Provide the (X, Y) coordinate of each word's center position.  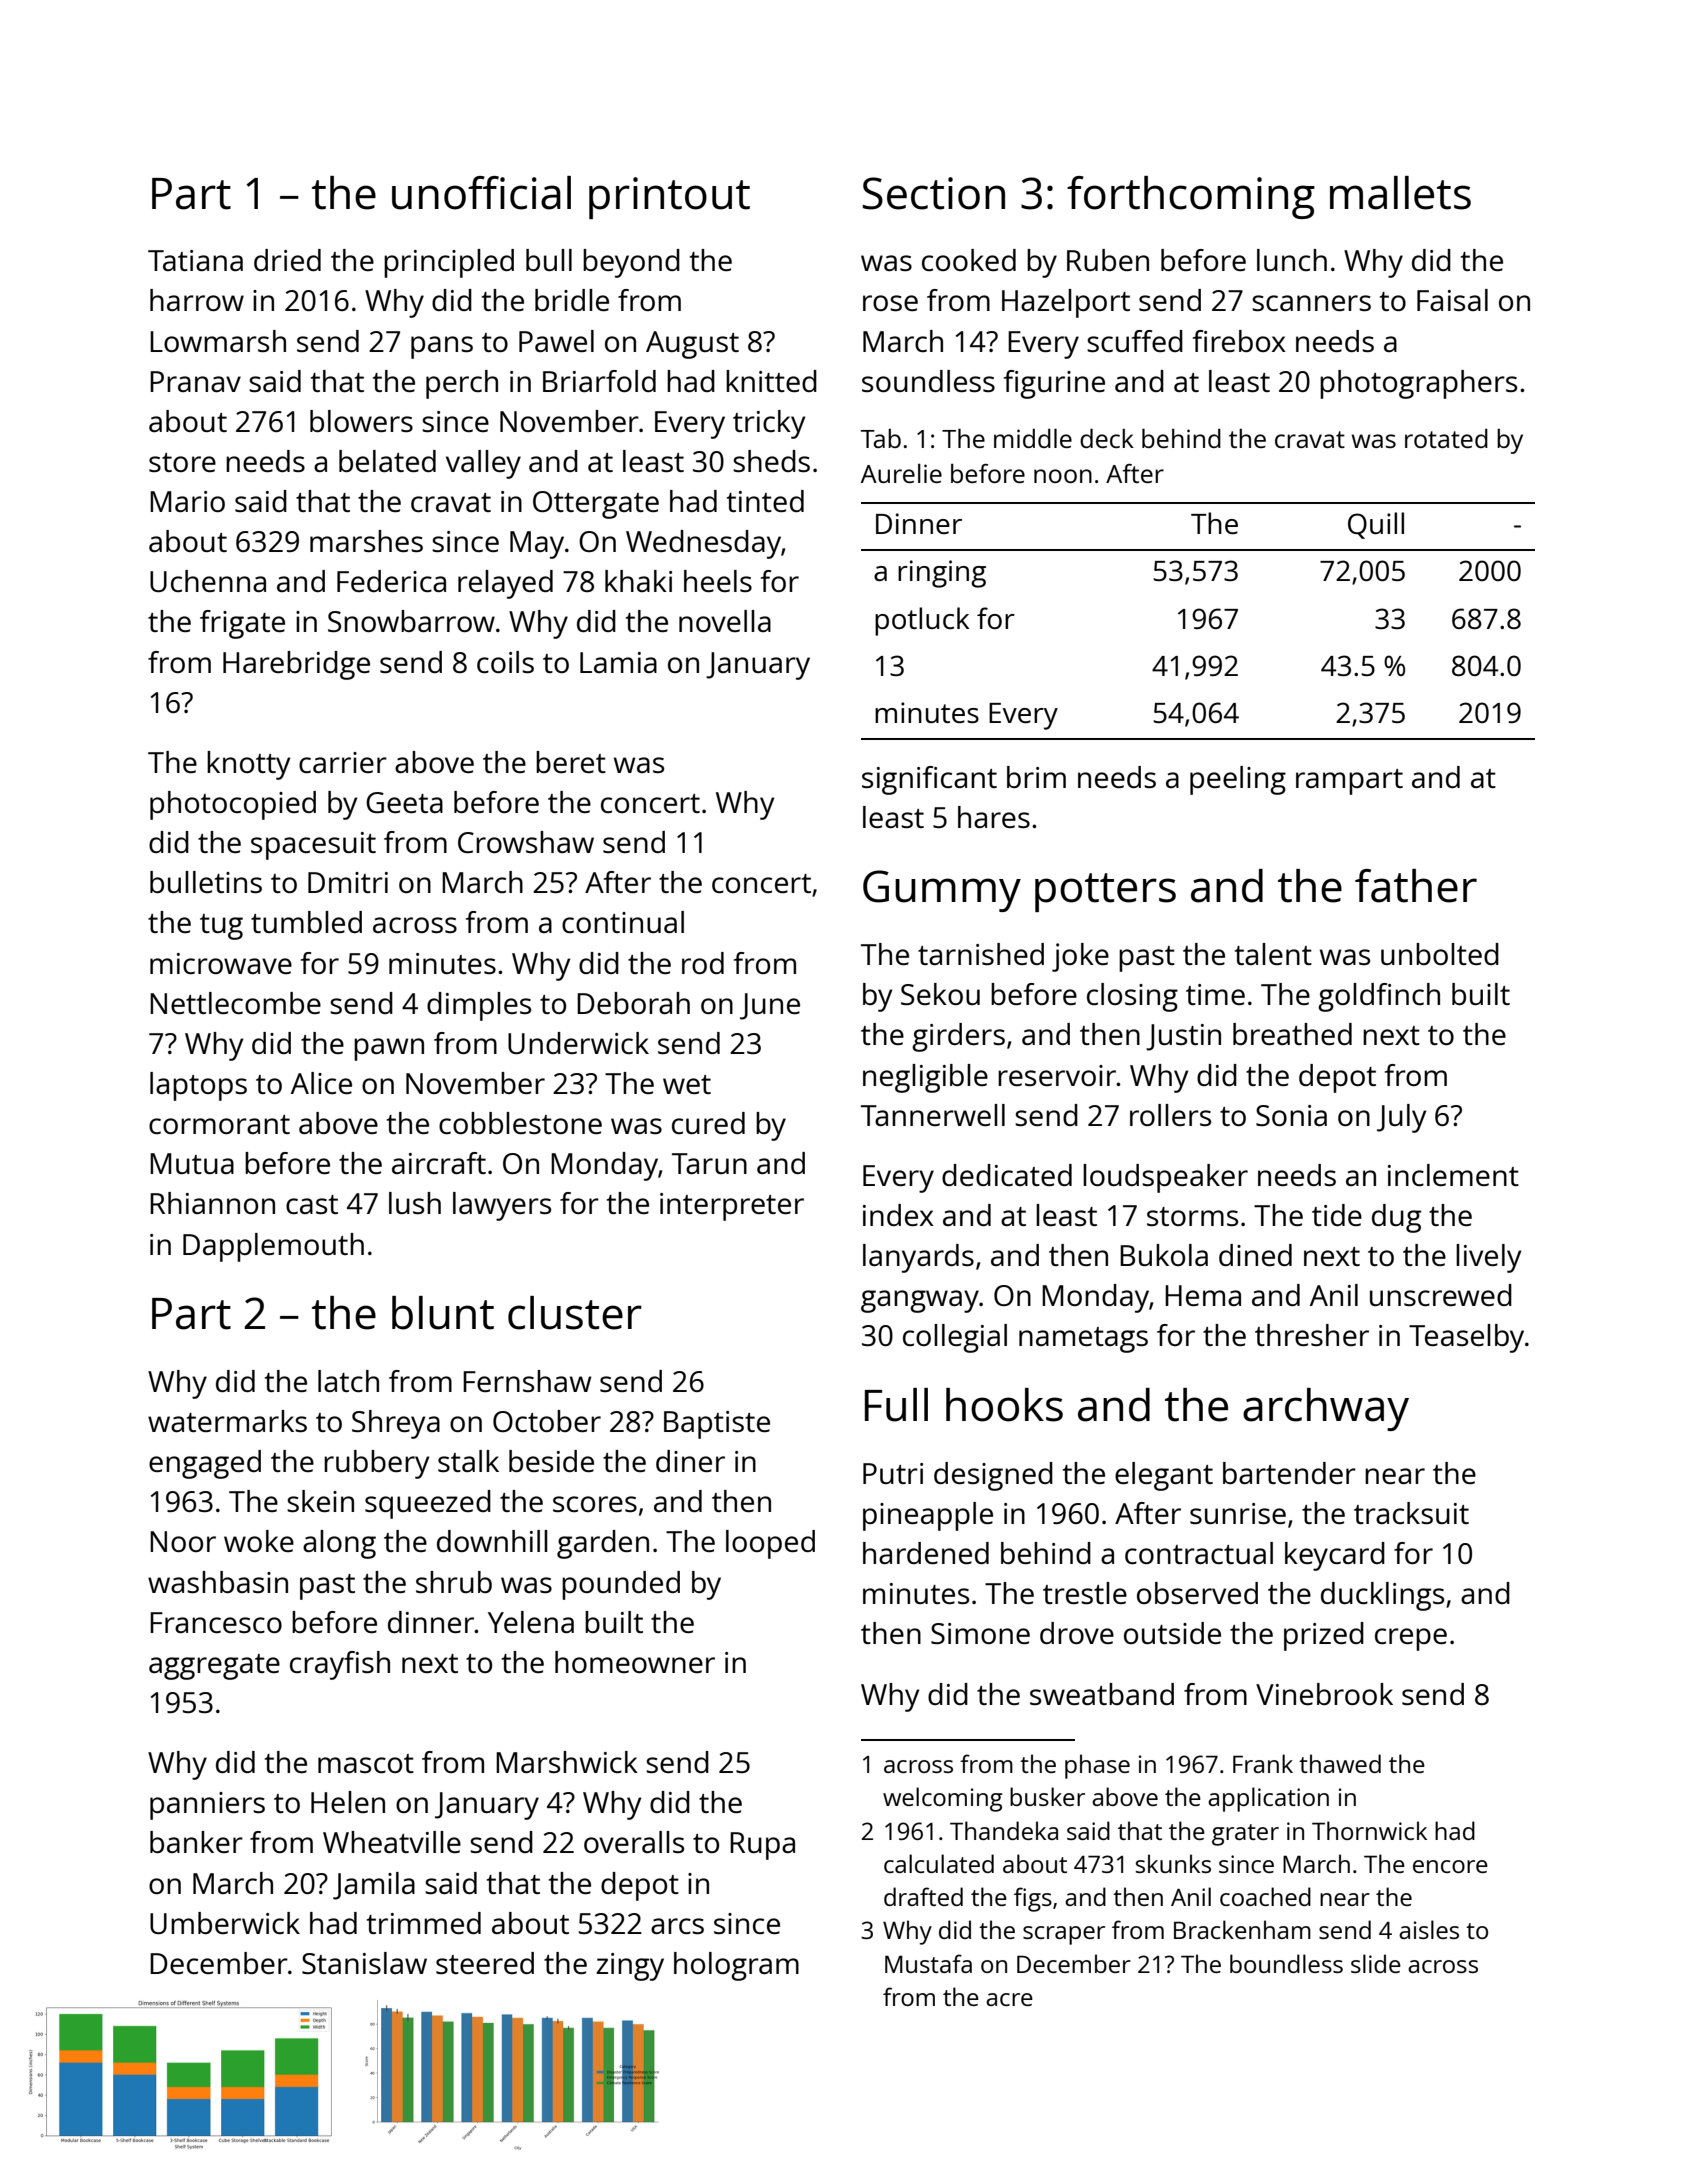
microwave (221, 963)
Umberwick (225, 1923)
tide (1337, 1215)
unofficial (481, 193)
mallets (1400, 193)
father (1416, 886)
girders (958, 1037)
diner (690, 1461)
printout (669, 198)
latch (348, 1381)
